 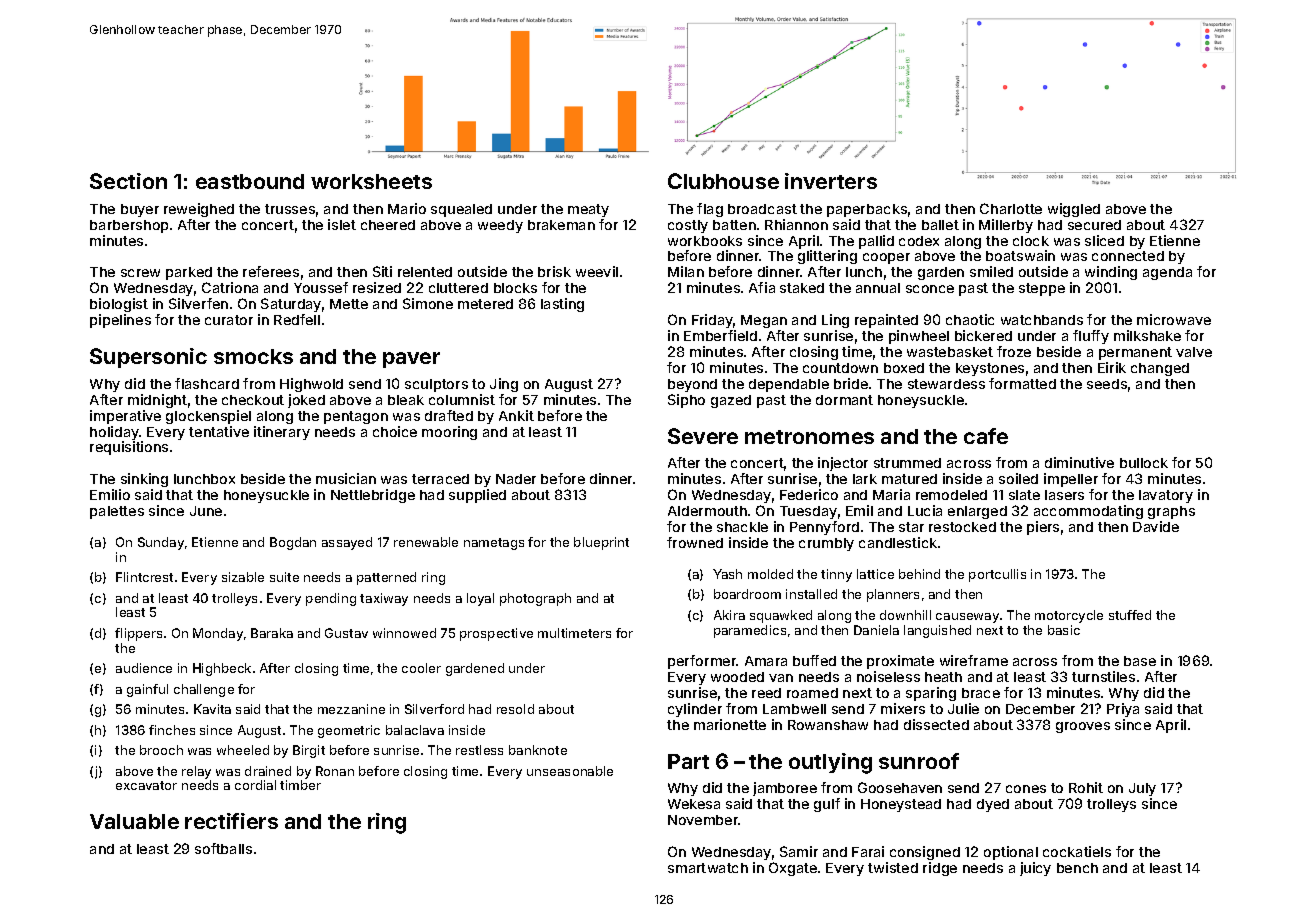 What do you see at coordinates (1042, 289) in the page?
I see `steppe` at bounding box center [1042, 289].
